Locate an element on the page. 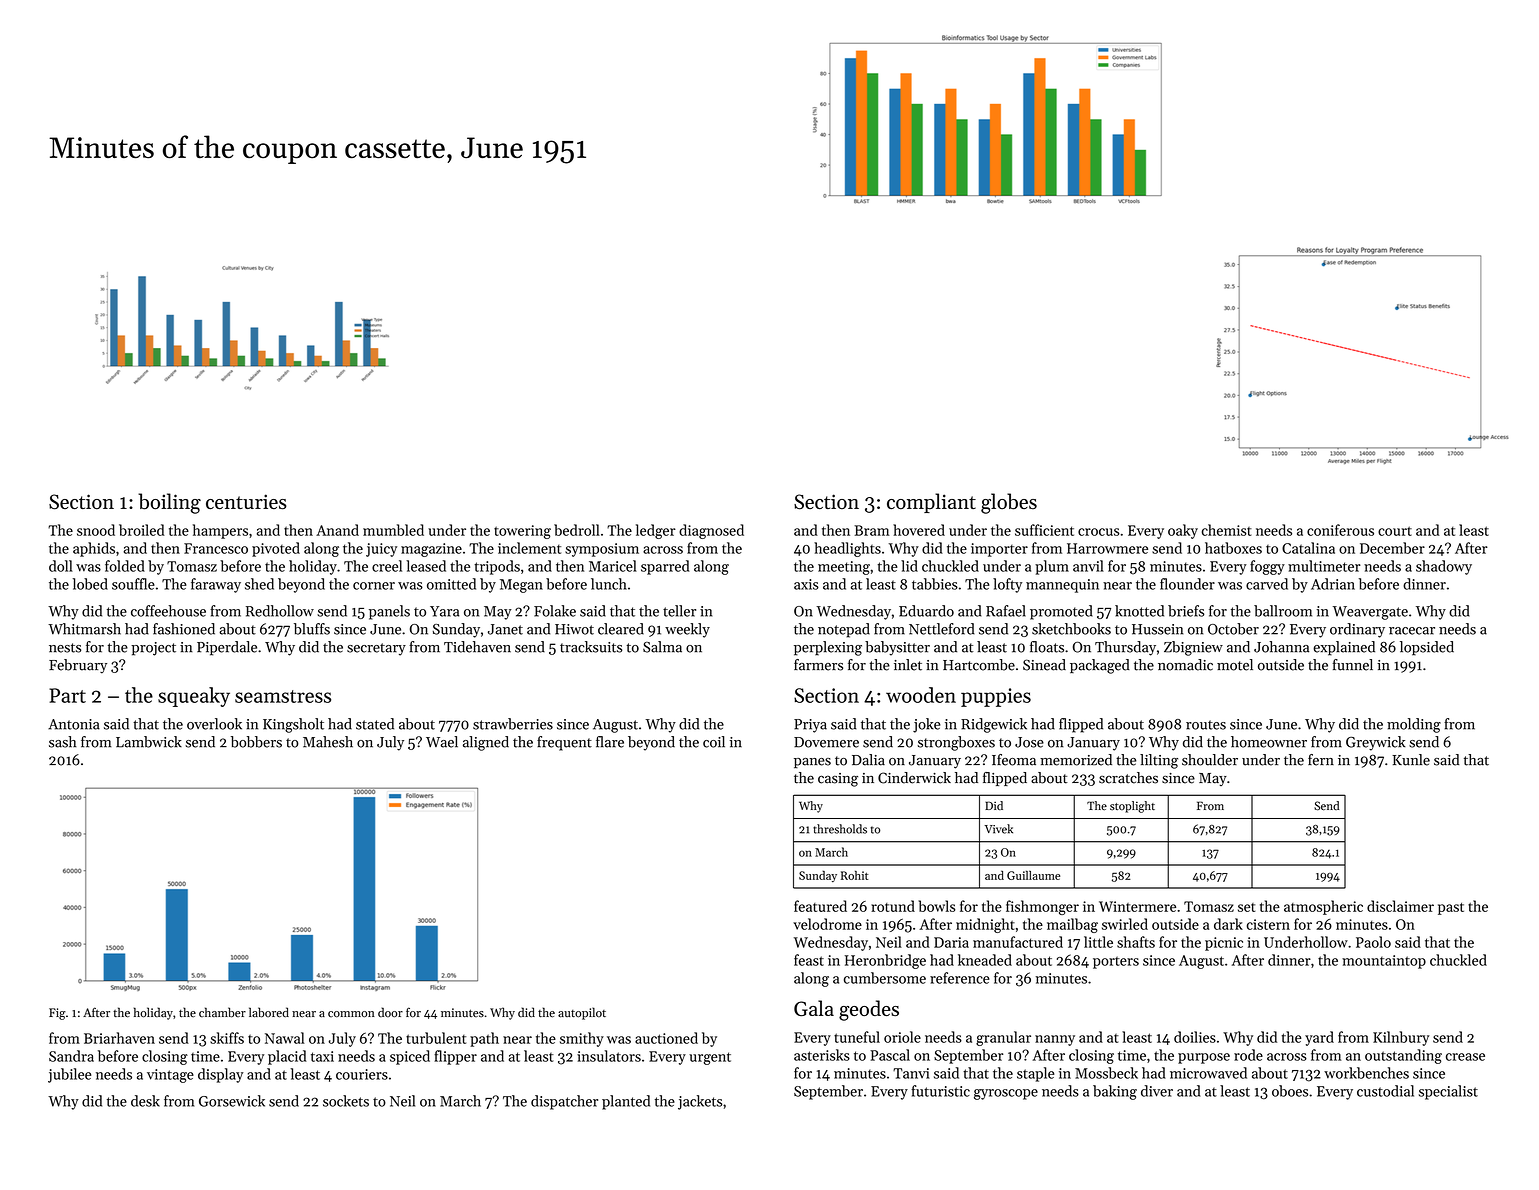 This page has width=1539, height=1190. bobbers is located at coordinates (256, 742).
